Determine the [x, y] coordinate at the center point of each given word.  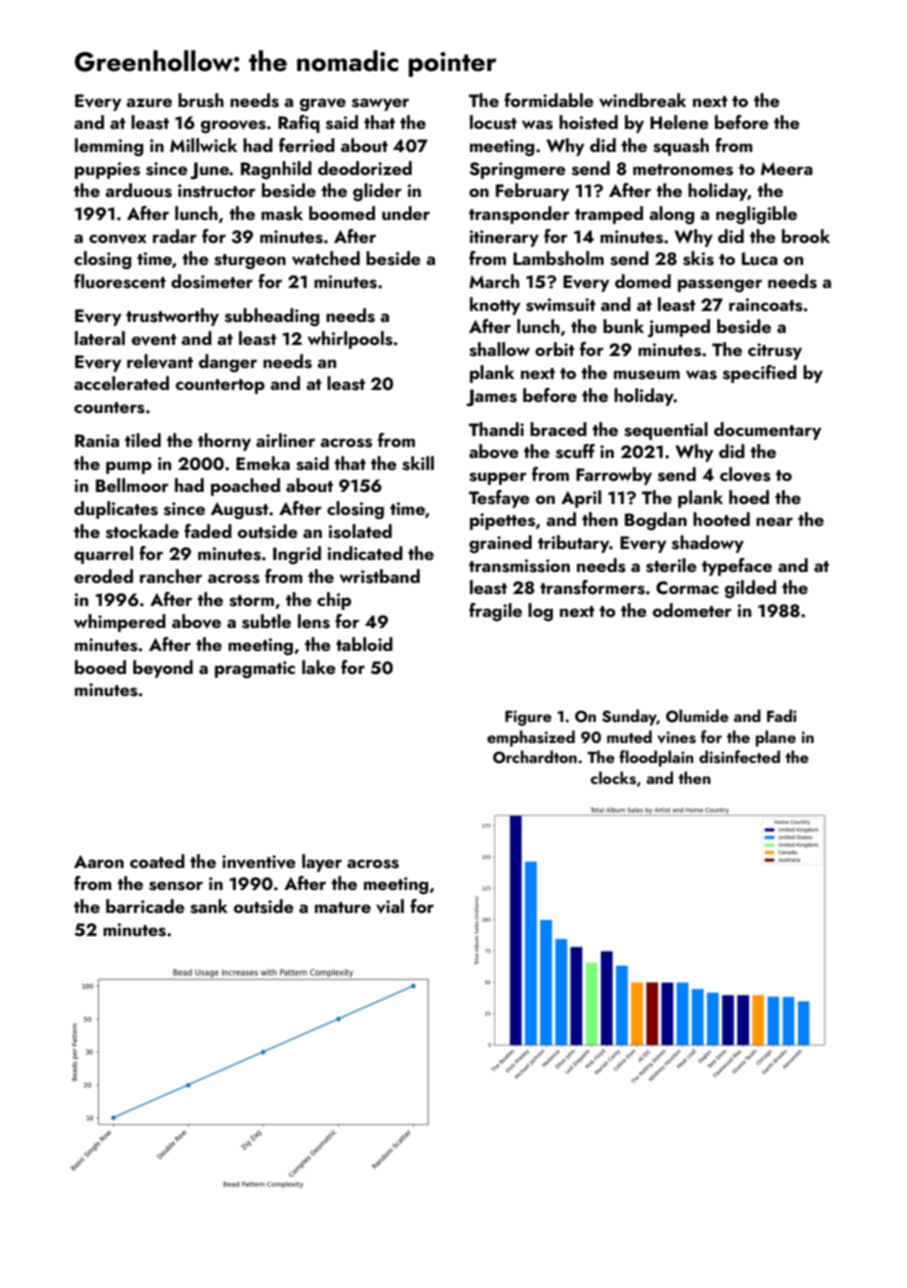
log [540, 612]
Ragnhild [276, 170]
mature [343, 907]
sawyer [380, 104]
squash [681, 147]
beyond [163, 669]
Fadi [782, 715]
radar [175, 236]
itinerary [504, 238]
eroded [103, 576]
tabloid [364, 644]
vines [676, 737]
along [671, 215]
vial [390, 906]
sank [209, 906]
